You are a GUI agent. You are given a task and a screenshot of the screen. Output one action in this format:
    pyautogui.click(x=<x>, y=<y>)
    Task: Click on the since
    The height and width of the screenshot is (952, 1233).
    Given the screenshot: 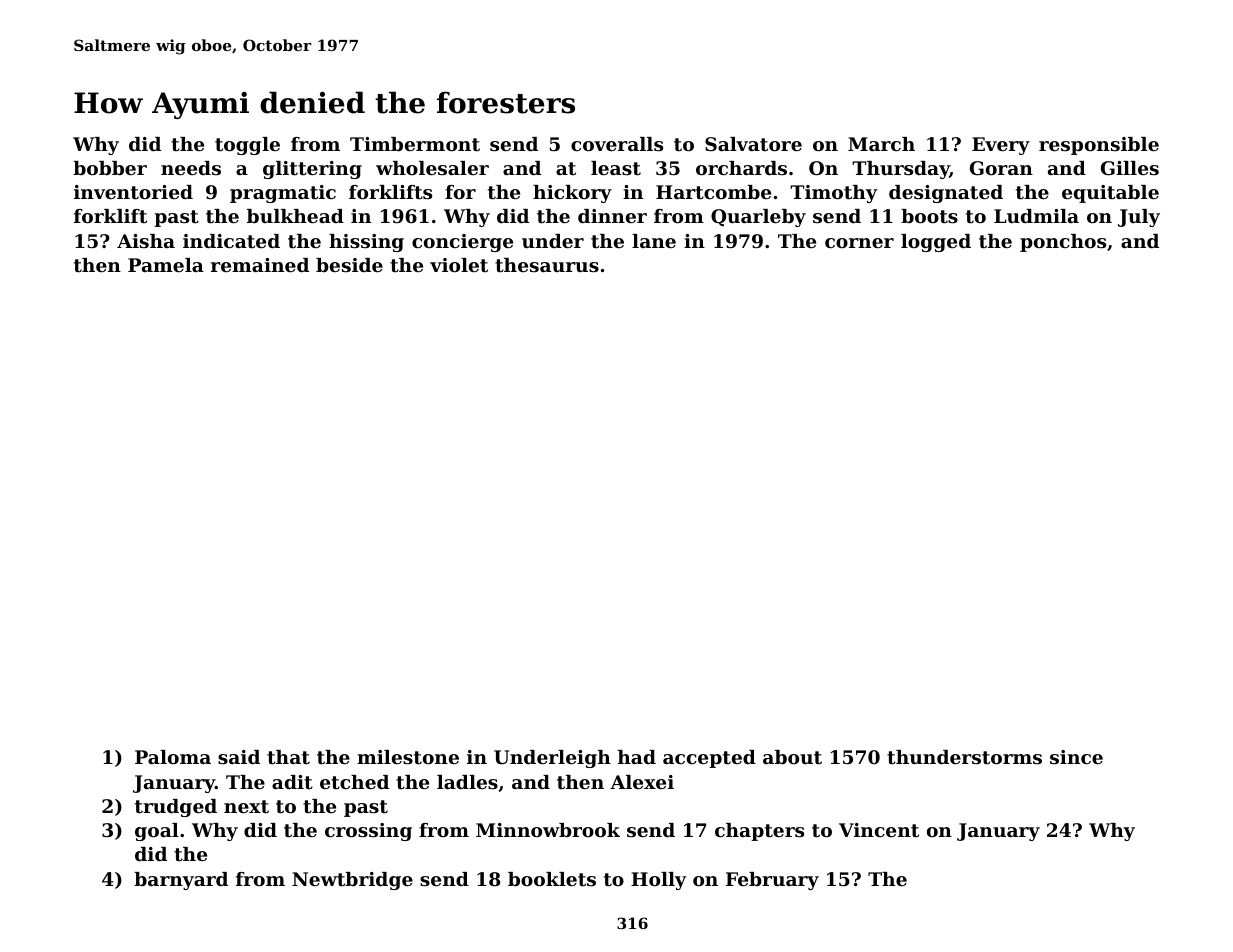 What is the action you would take?
    pyautogui.click(x=1076, y=757)
